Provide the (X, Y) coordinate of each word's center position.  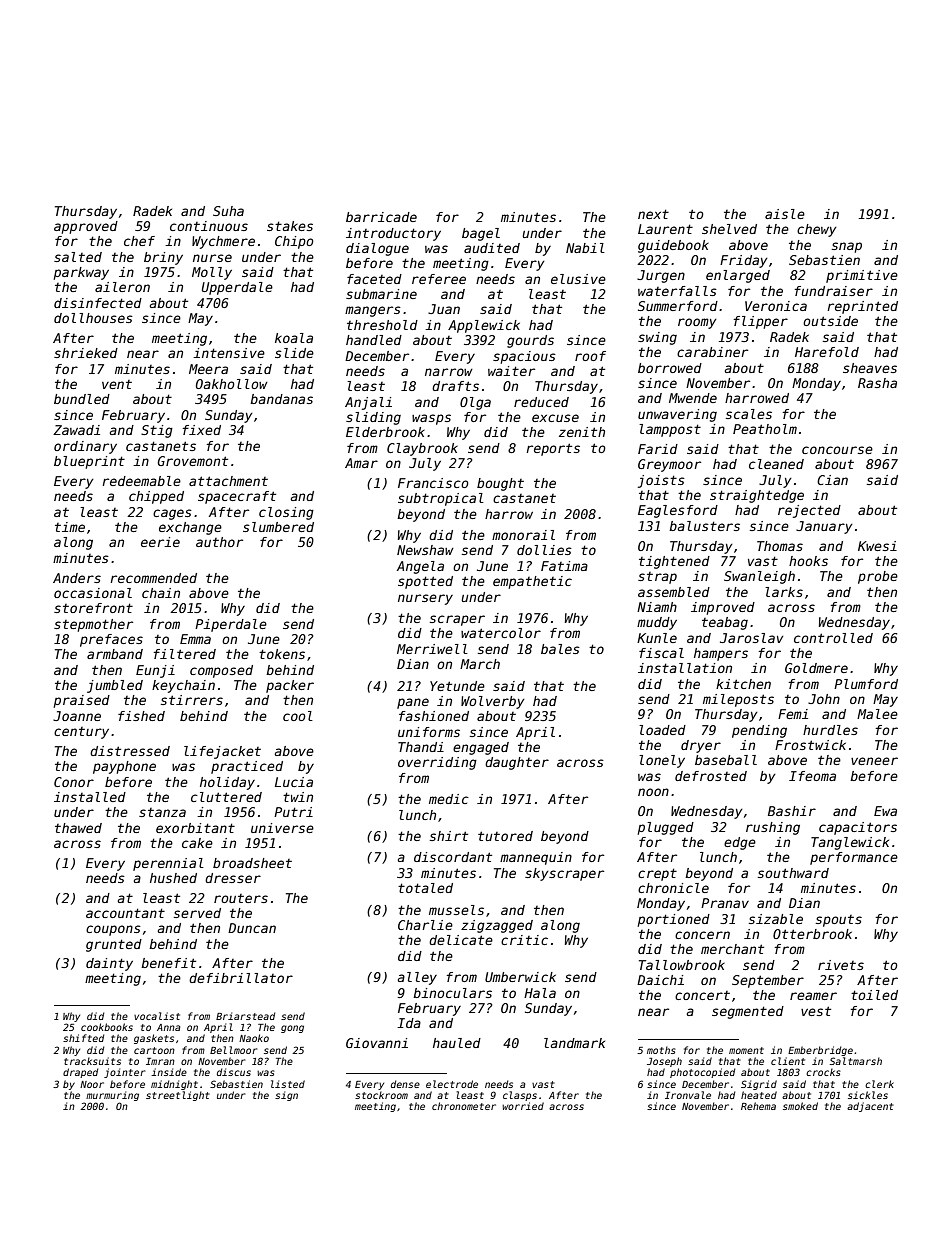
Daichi (660, 980)
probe (878, 577)
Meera (208, 369)
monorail (523, 535)
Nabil (585, 248)
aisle (785, 214)
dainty (109, 964)
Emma (195, 639)
